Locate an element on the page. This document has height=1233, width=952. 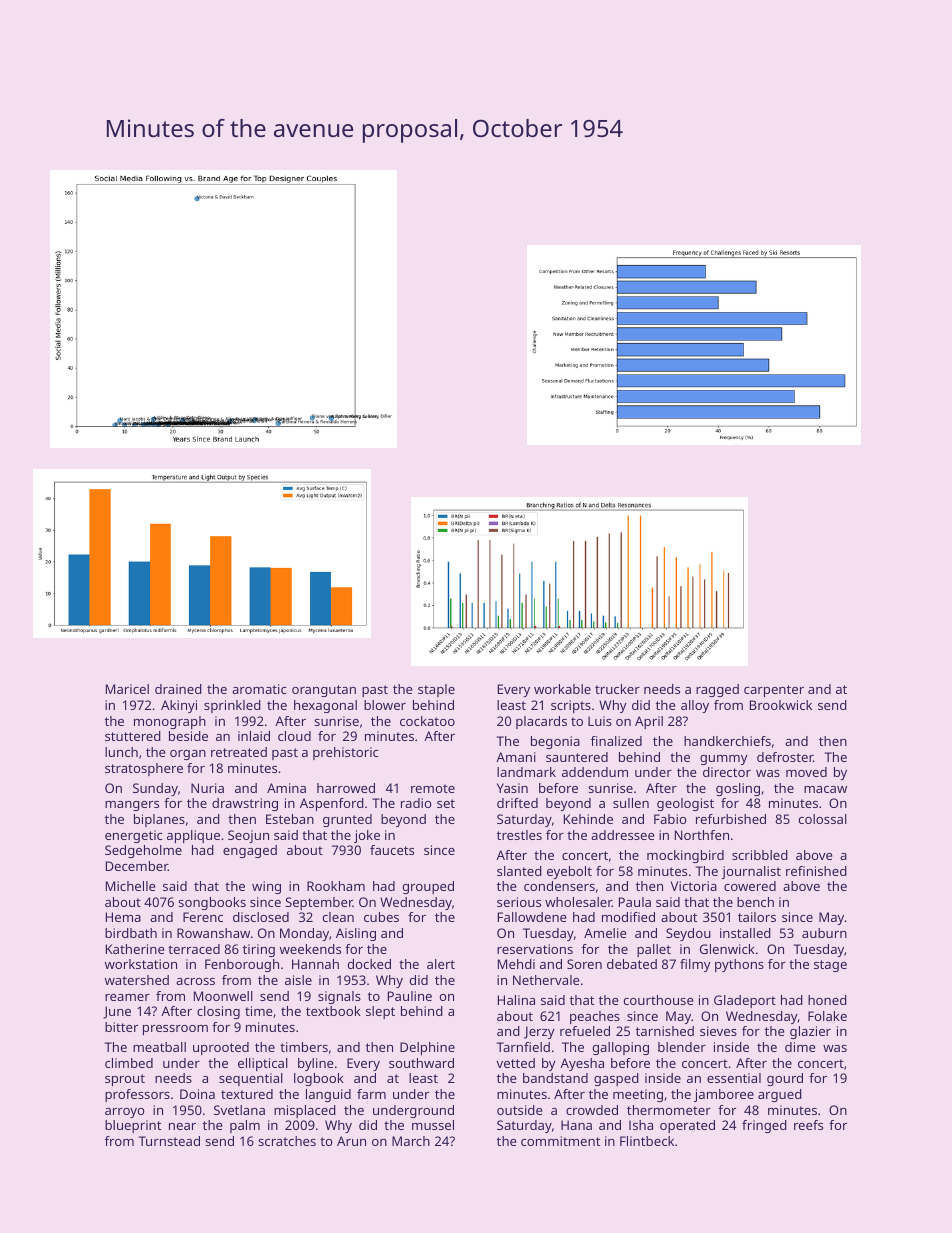
courthouse is located at coordinates (658, 1000).
